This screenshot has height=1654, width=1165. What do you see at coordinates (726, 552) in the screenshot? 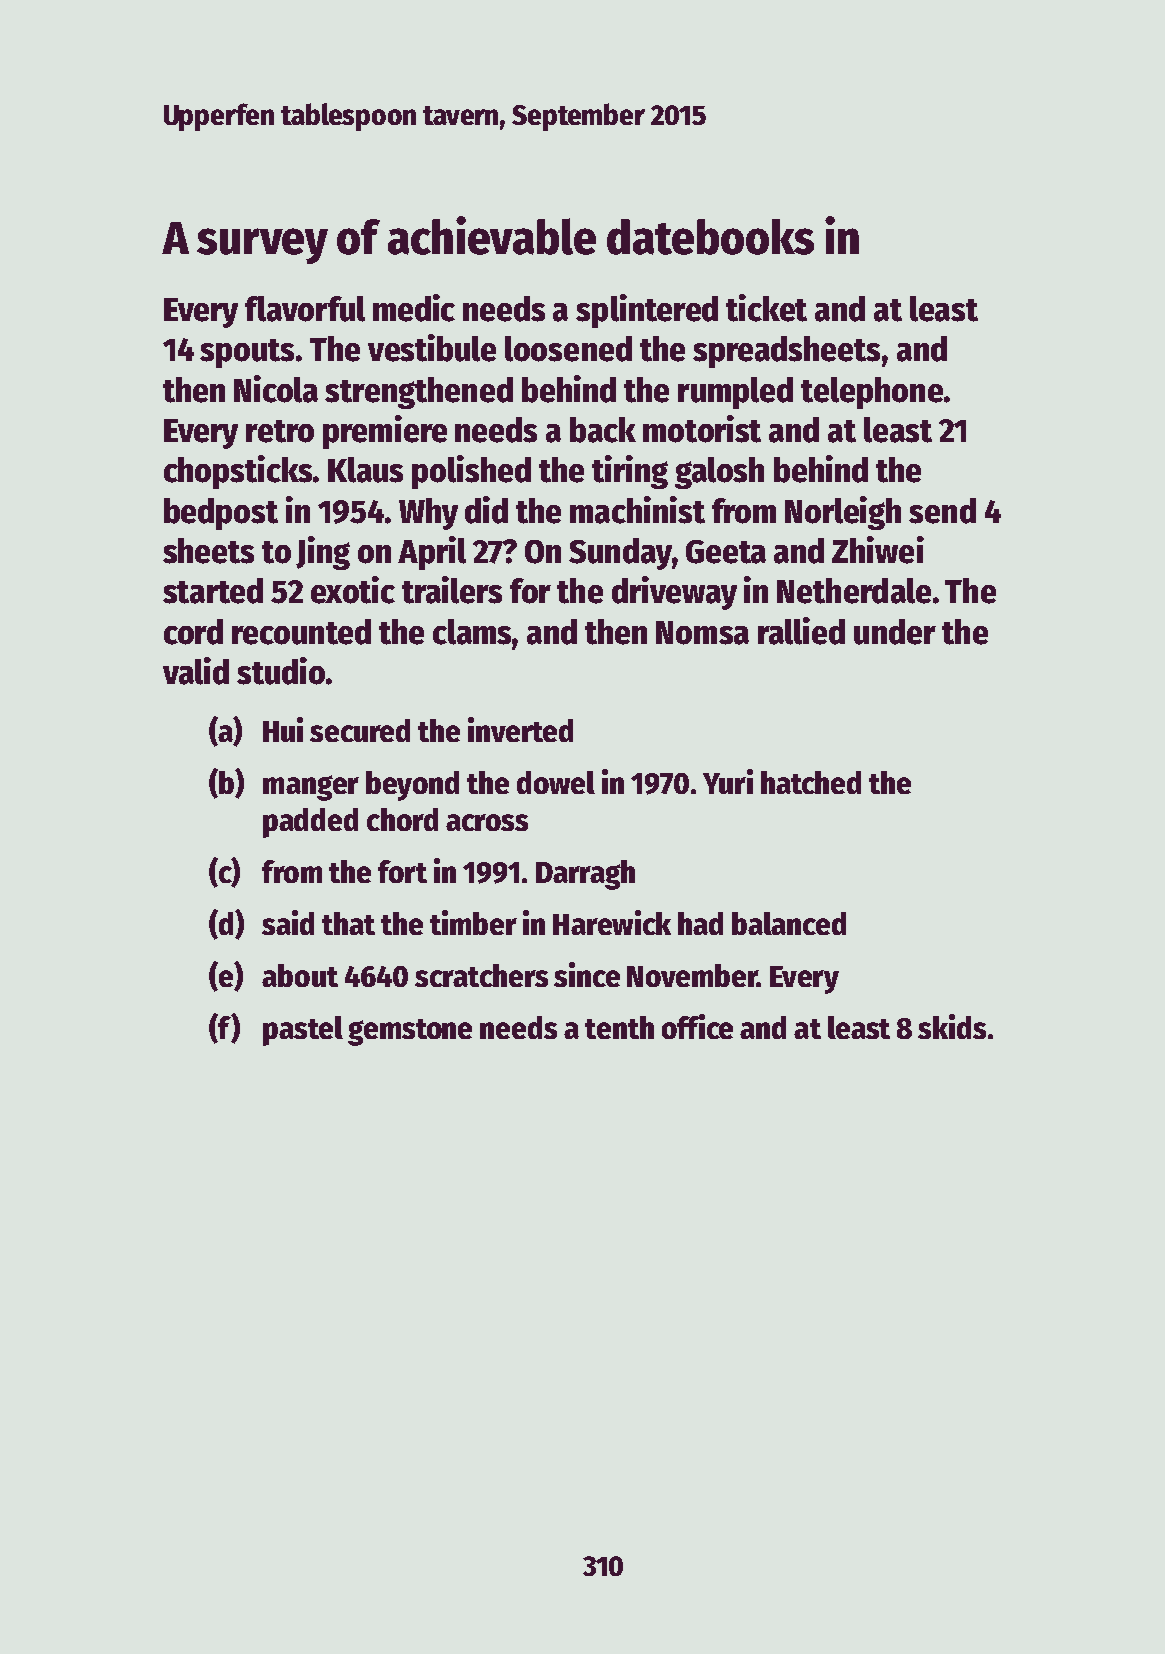
I see `Geeta` at bounding box center [726, 552].
